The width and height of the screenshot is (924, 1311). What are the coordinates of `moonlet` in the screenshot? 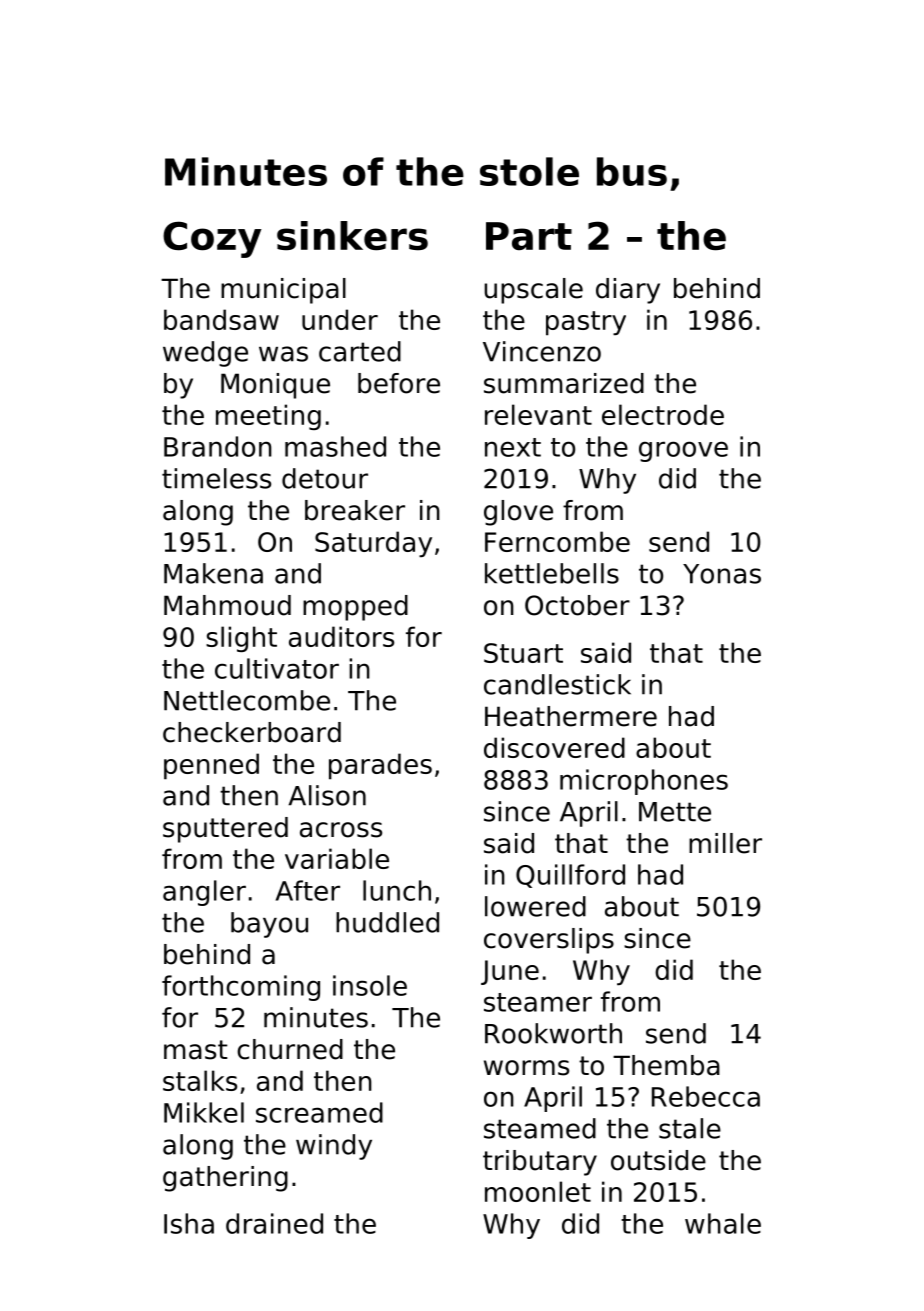 It's located at (538, 1191).
